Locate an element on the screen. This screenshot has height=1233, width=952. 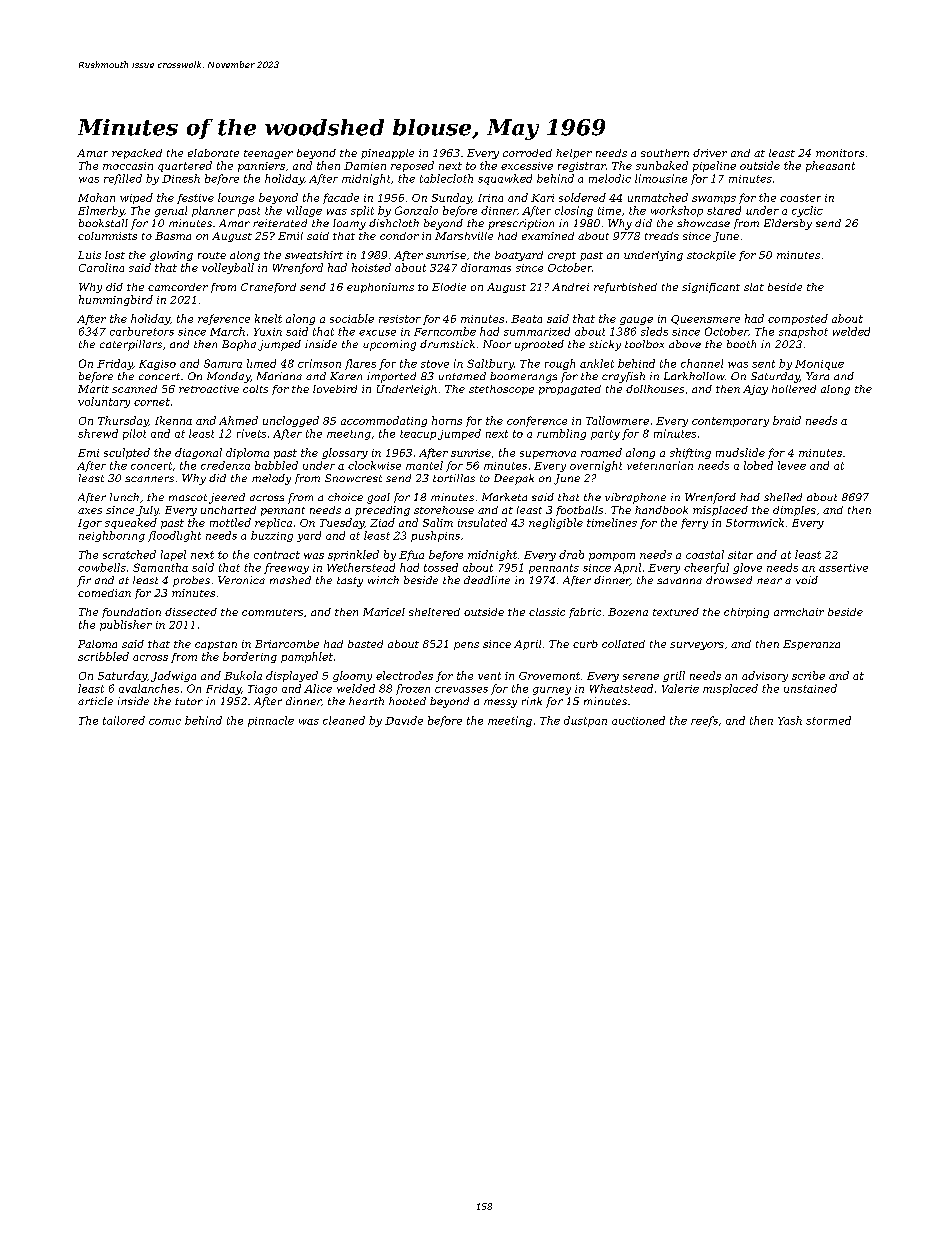
stethoscope is located at coordinates (501, 390).
